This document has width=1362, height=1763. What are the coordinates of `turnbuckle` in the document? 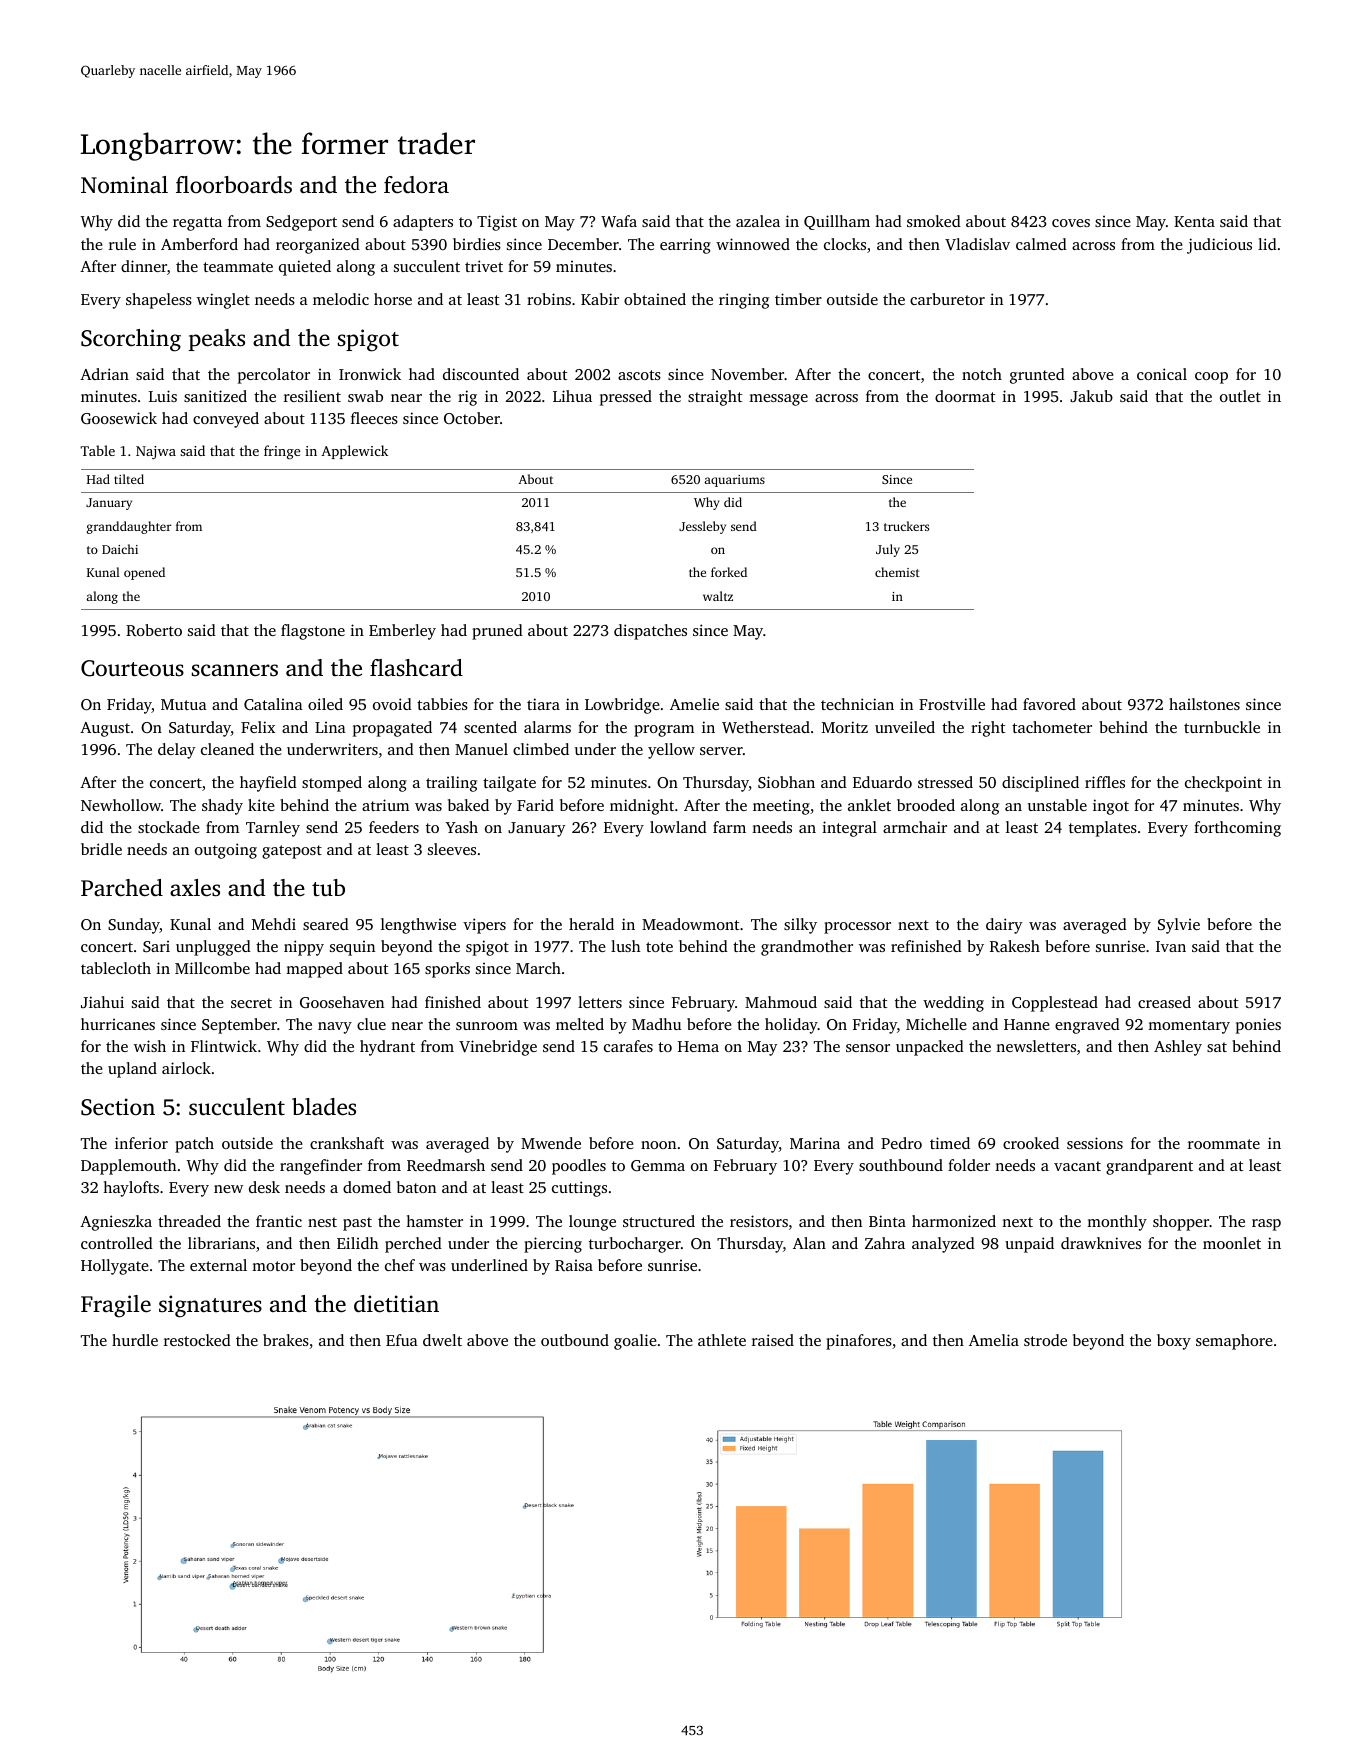 It's located at (1222, 727).
